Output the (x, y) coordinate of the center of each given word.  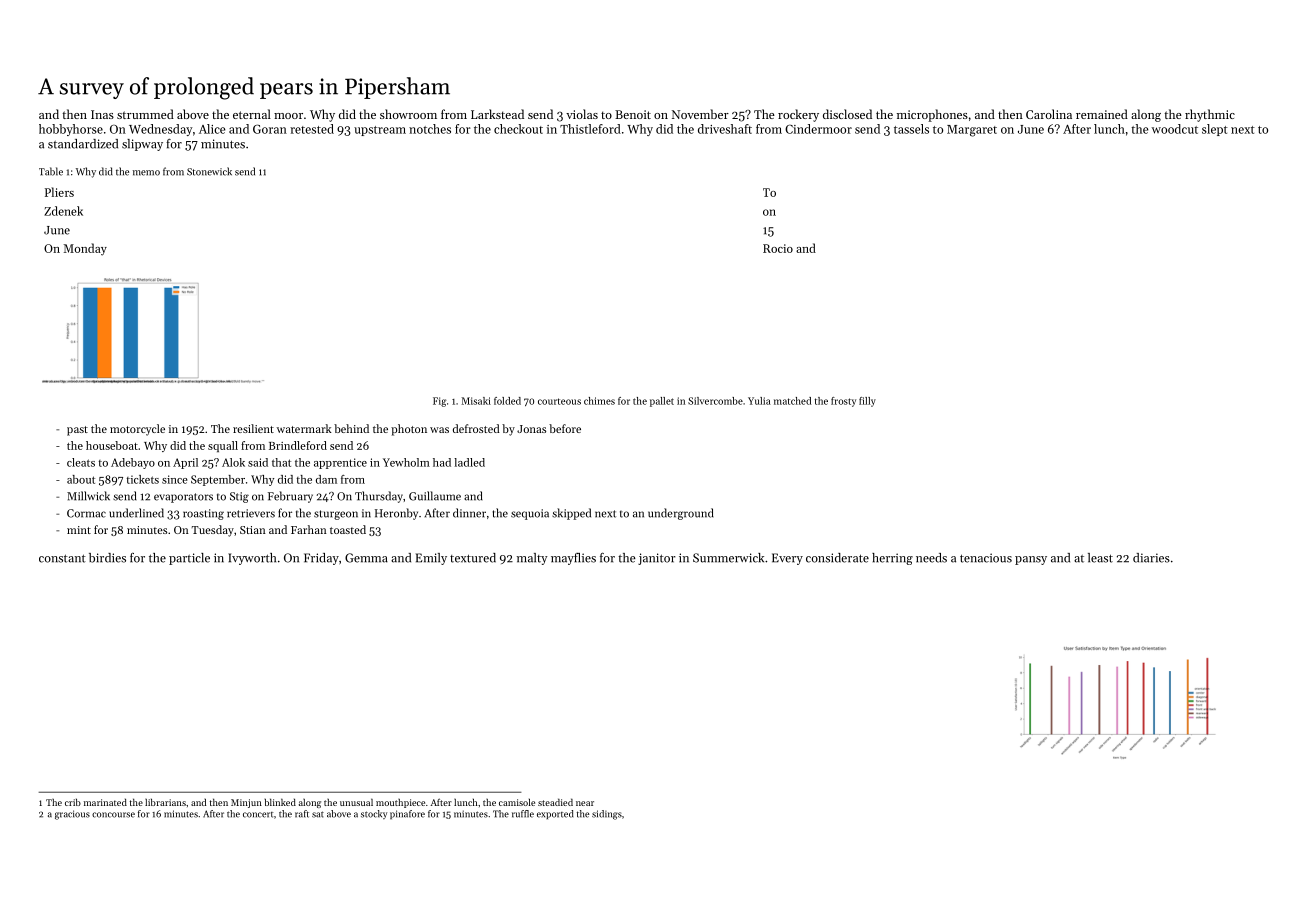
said (258, 462)
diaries (1151, 558)
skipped (571, 514)
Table (51, 171)
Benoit (633, 114)
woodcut (1175, 129)
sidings (607, 815)
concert (258, 815)
